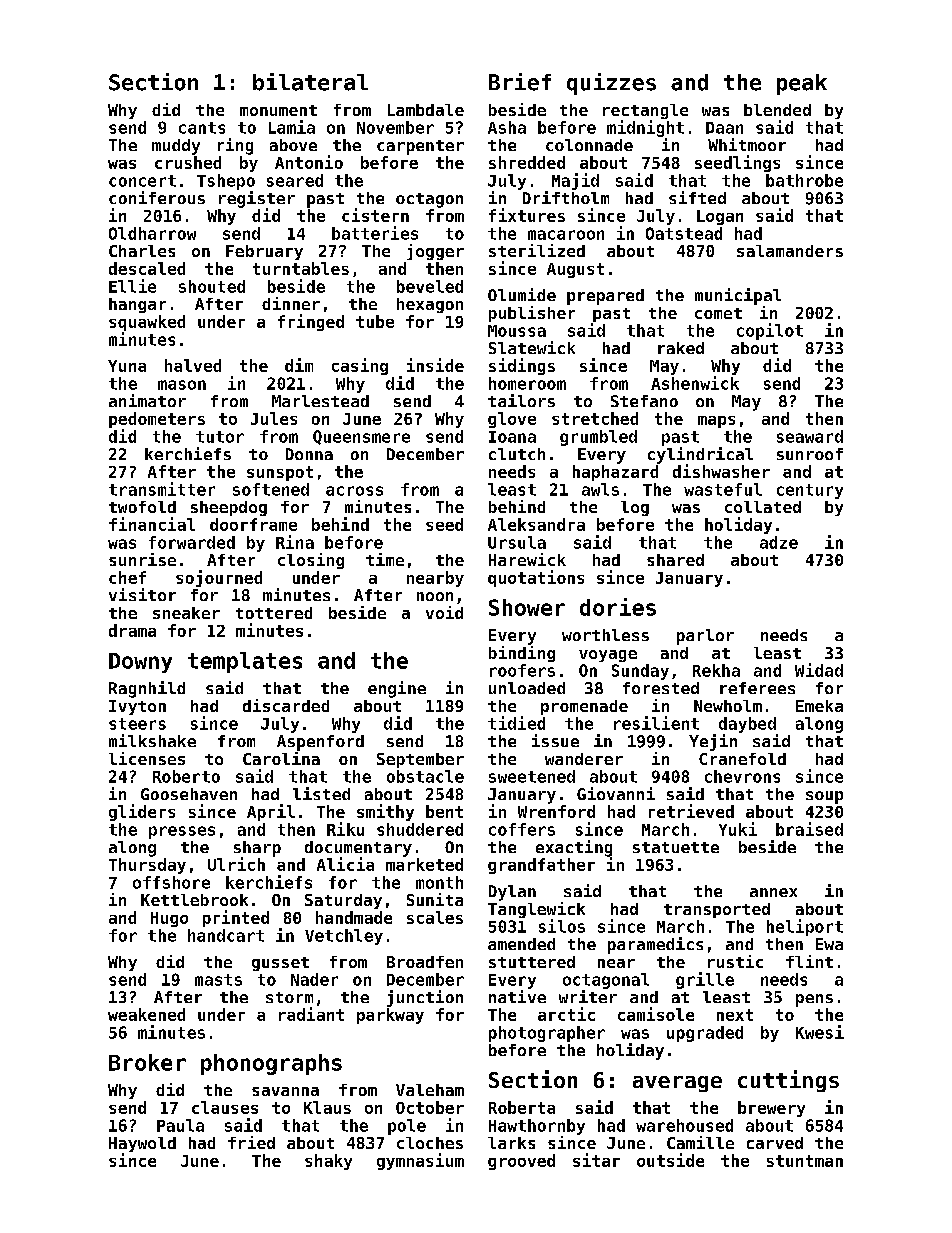 The height and width of the screenshot is (1233, 952). What do you see at coordinates (810, 491) in the screenshot?
I see `century` at bounding box center [810, 491].
